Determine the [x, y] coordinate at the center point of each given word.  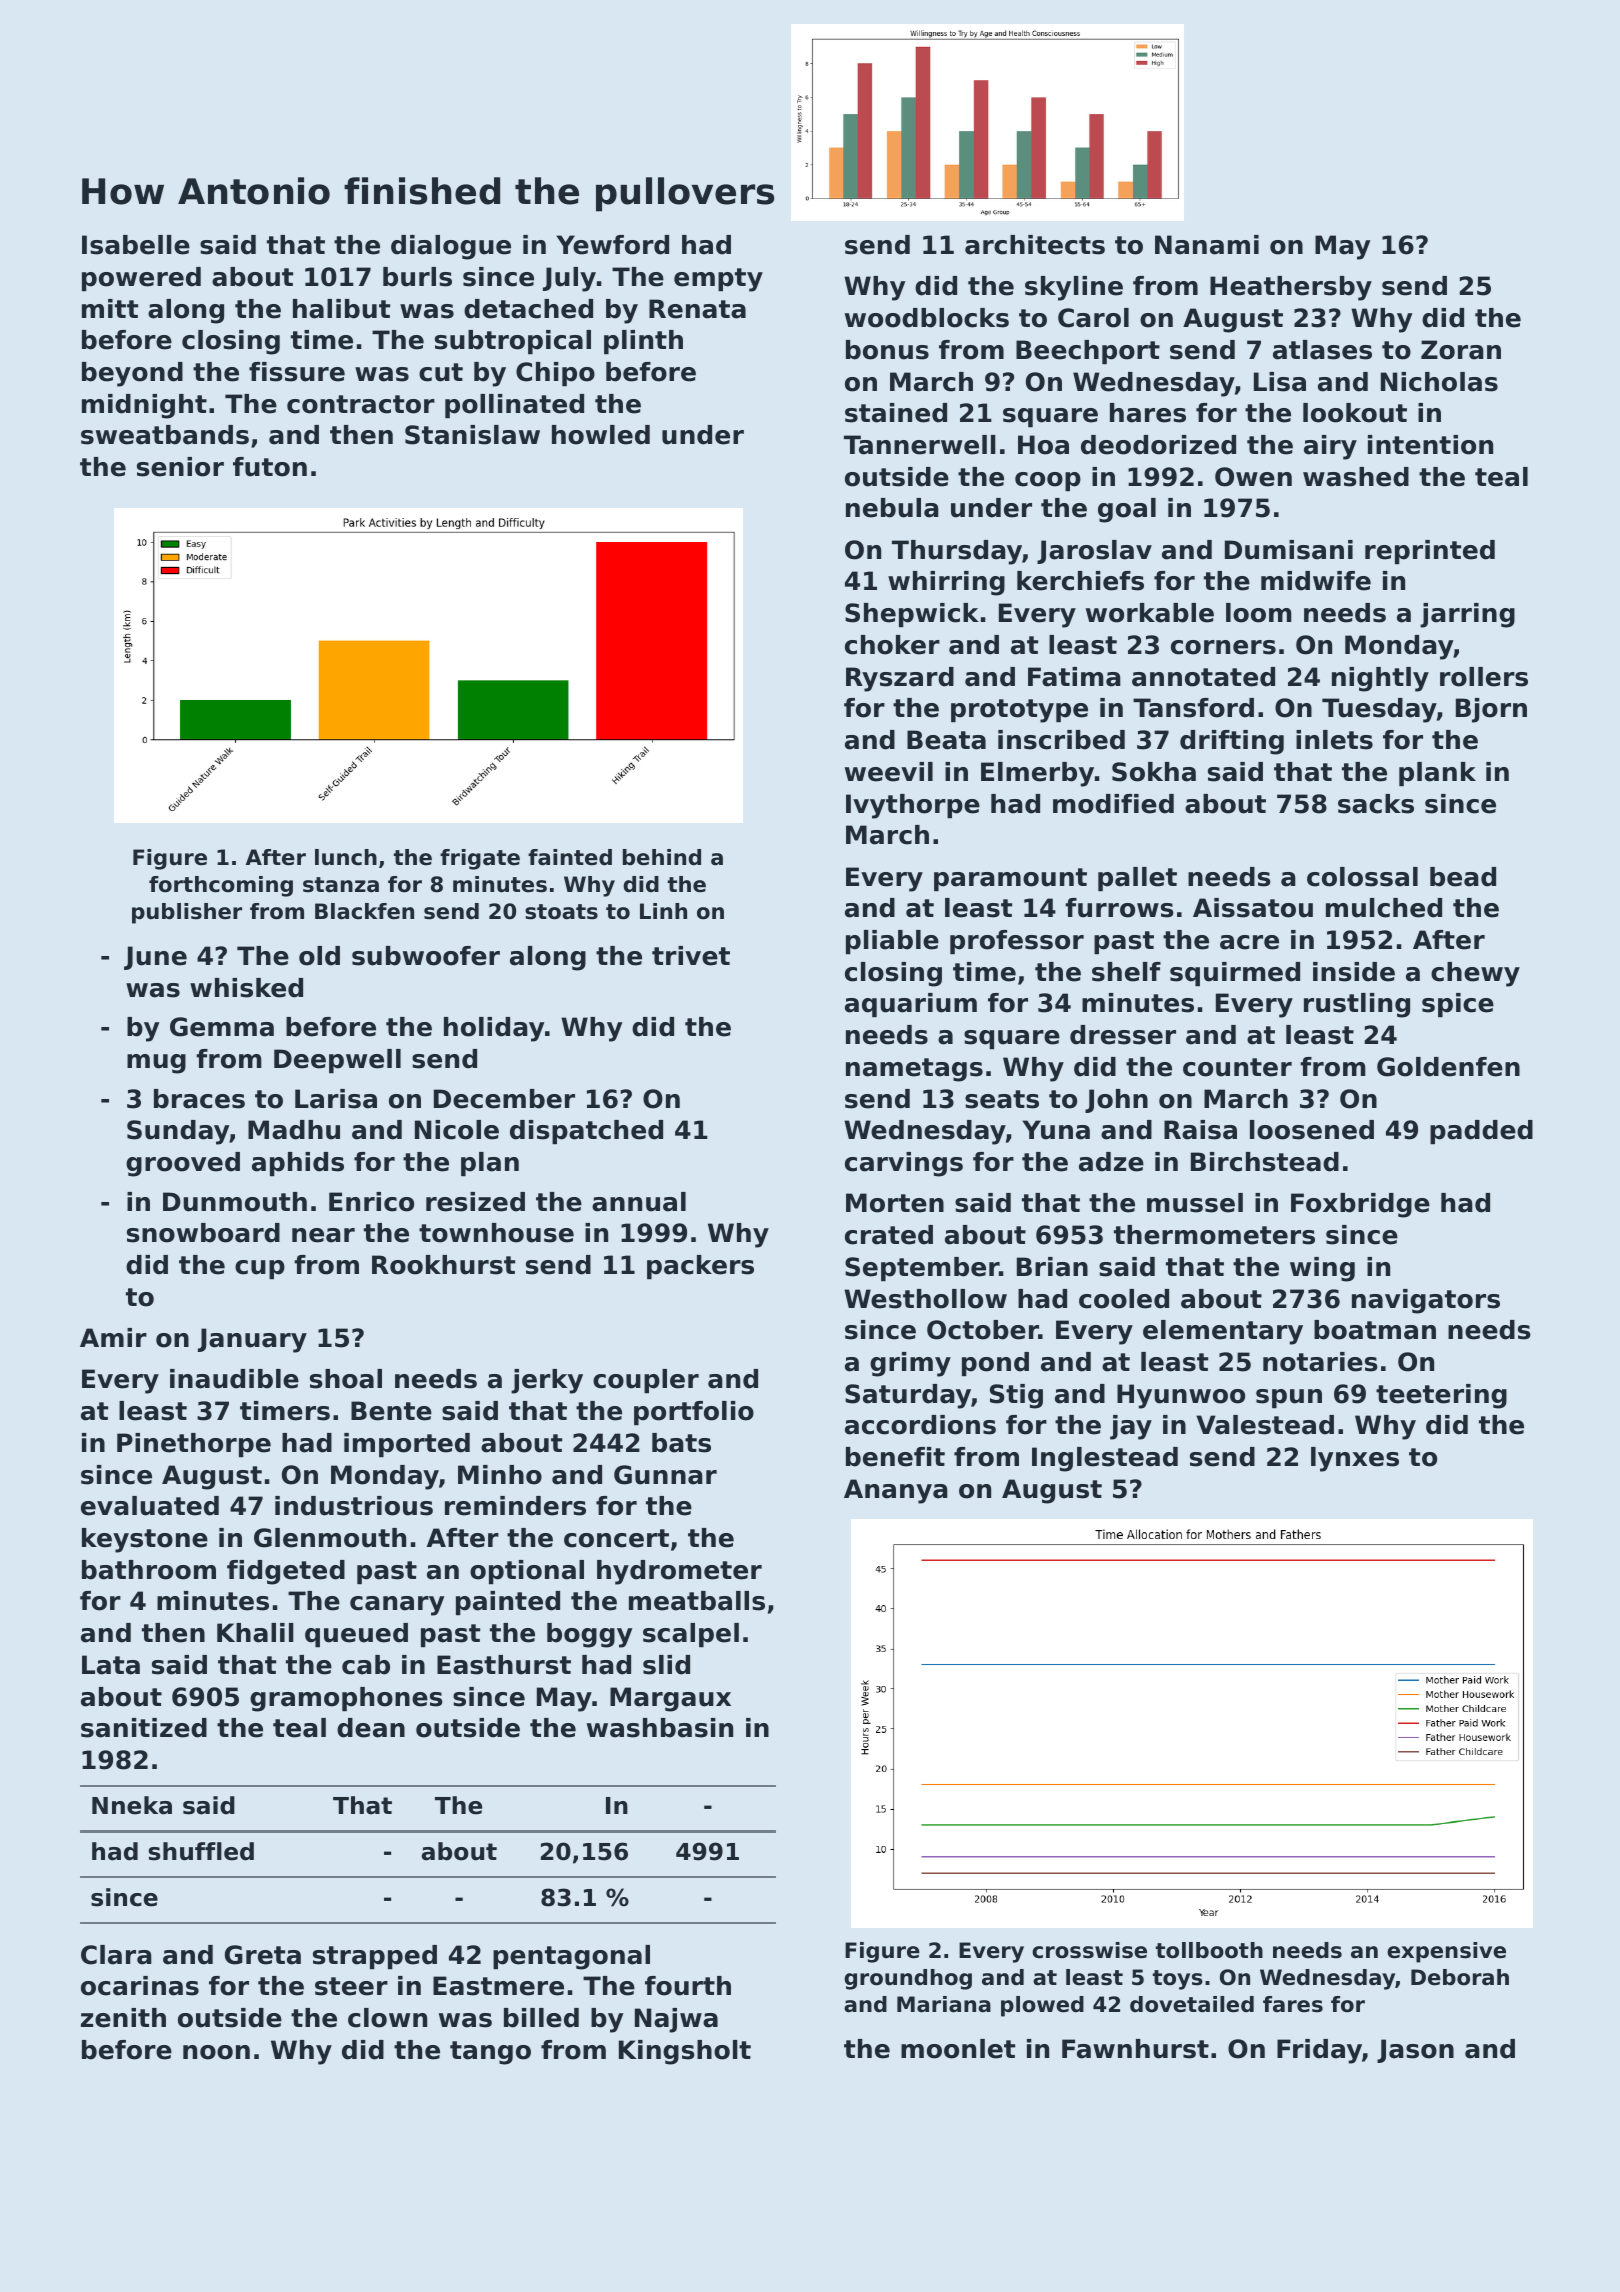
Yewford [613, 245]
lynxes [1355, 1459]
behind [662, 857]
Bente [391, 1411]
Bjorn [1491, 710]
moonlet [958, 2049]
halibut [341, 309]
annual [639, 1202]
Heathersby [1291, 288]
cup [260, 1269]
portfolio [694, 1413]
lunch [346, 857]
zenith [123, 2018]
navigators [1426, 1301]
